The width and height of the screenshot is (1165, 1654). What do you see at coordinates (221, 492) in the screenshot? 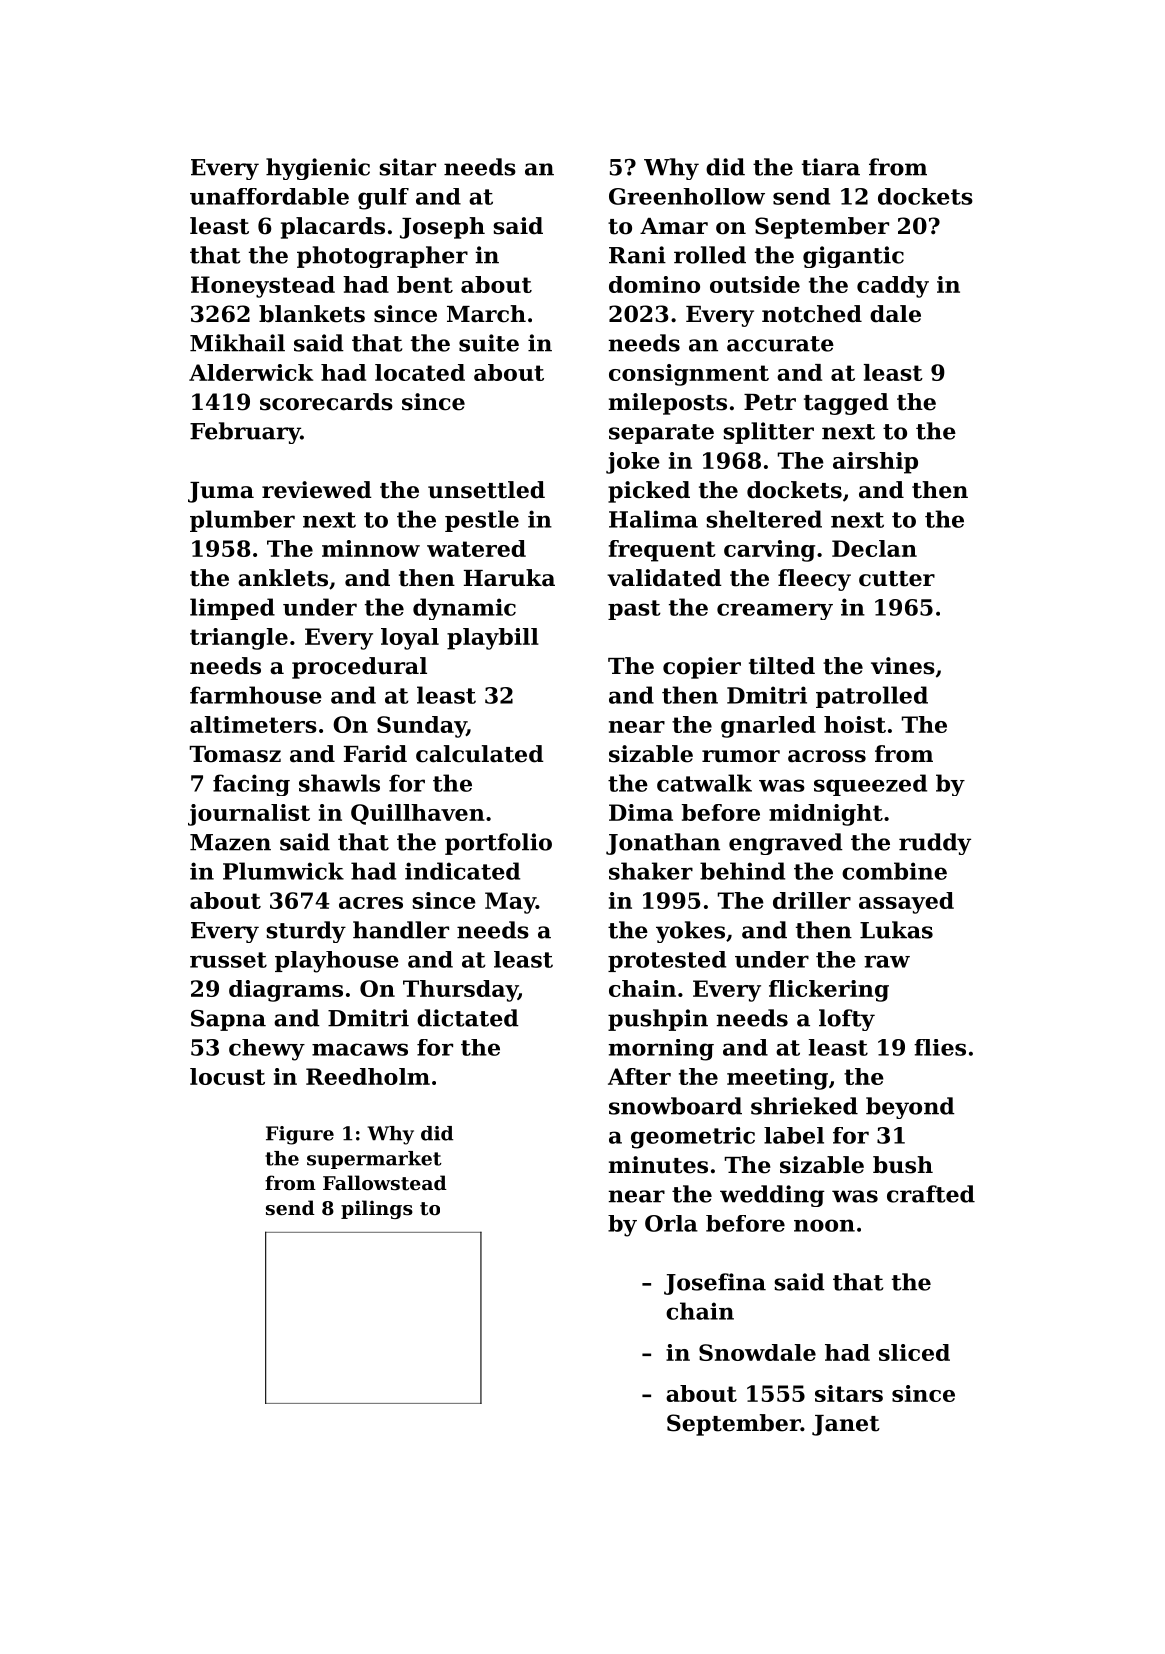
I see `Juma` at bounding box center [221, 492].
